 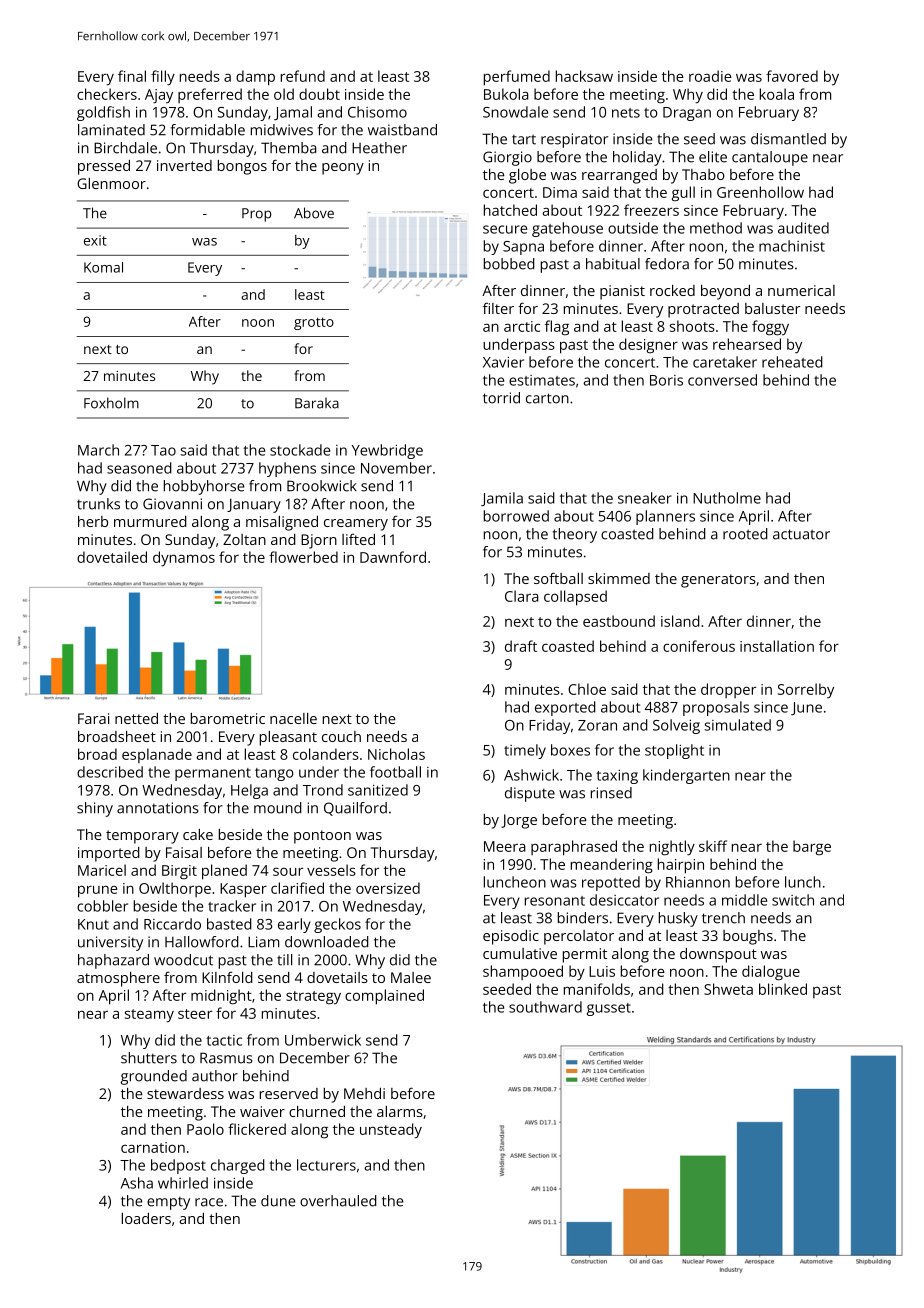 What do you see at coordinates (525, 751) in the image?
I see `timely` at bounding box center [525, 751].
